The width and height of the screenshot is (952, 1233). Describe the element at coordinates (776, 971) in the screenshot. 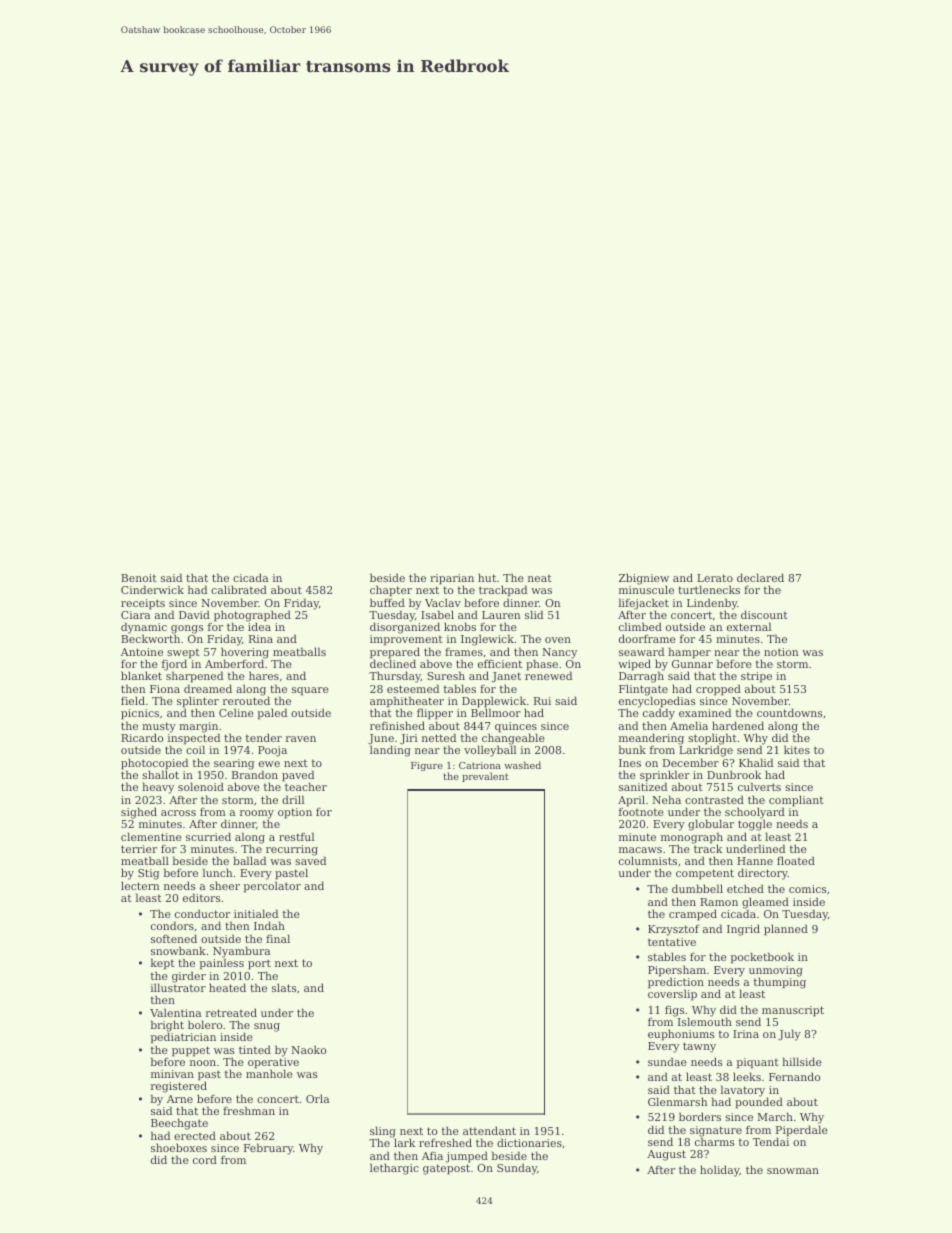

I see `unmoving` at that location.
